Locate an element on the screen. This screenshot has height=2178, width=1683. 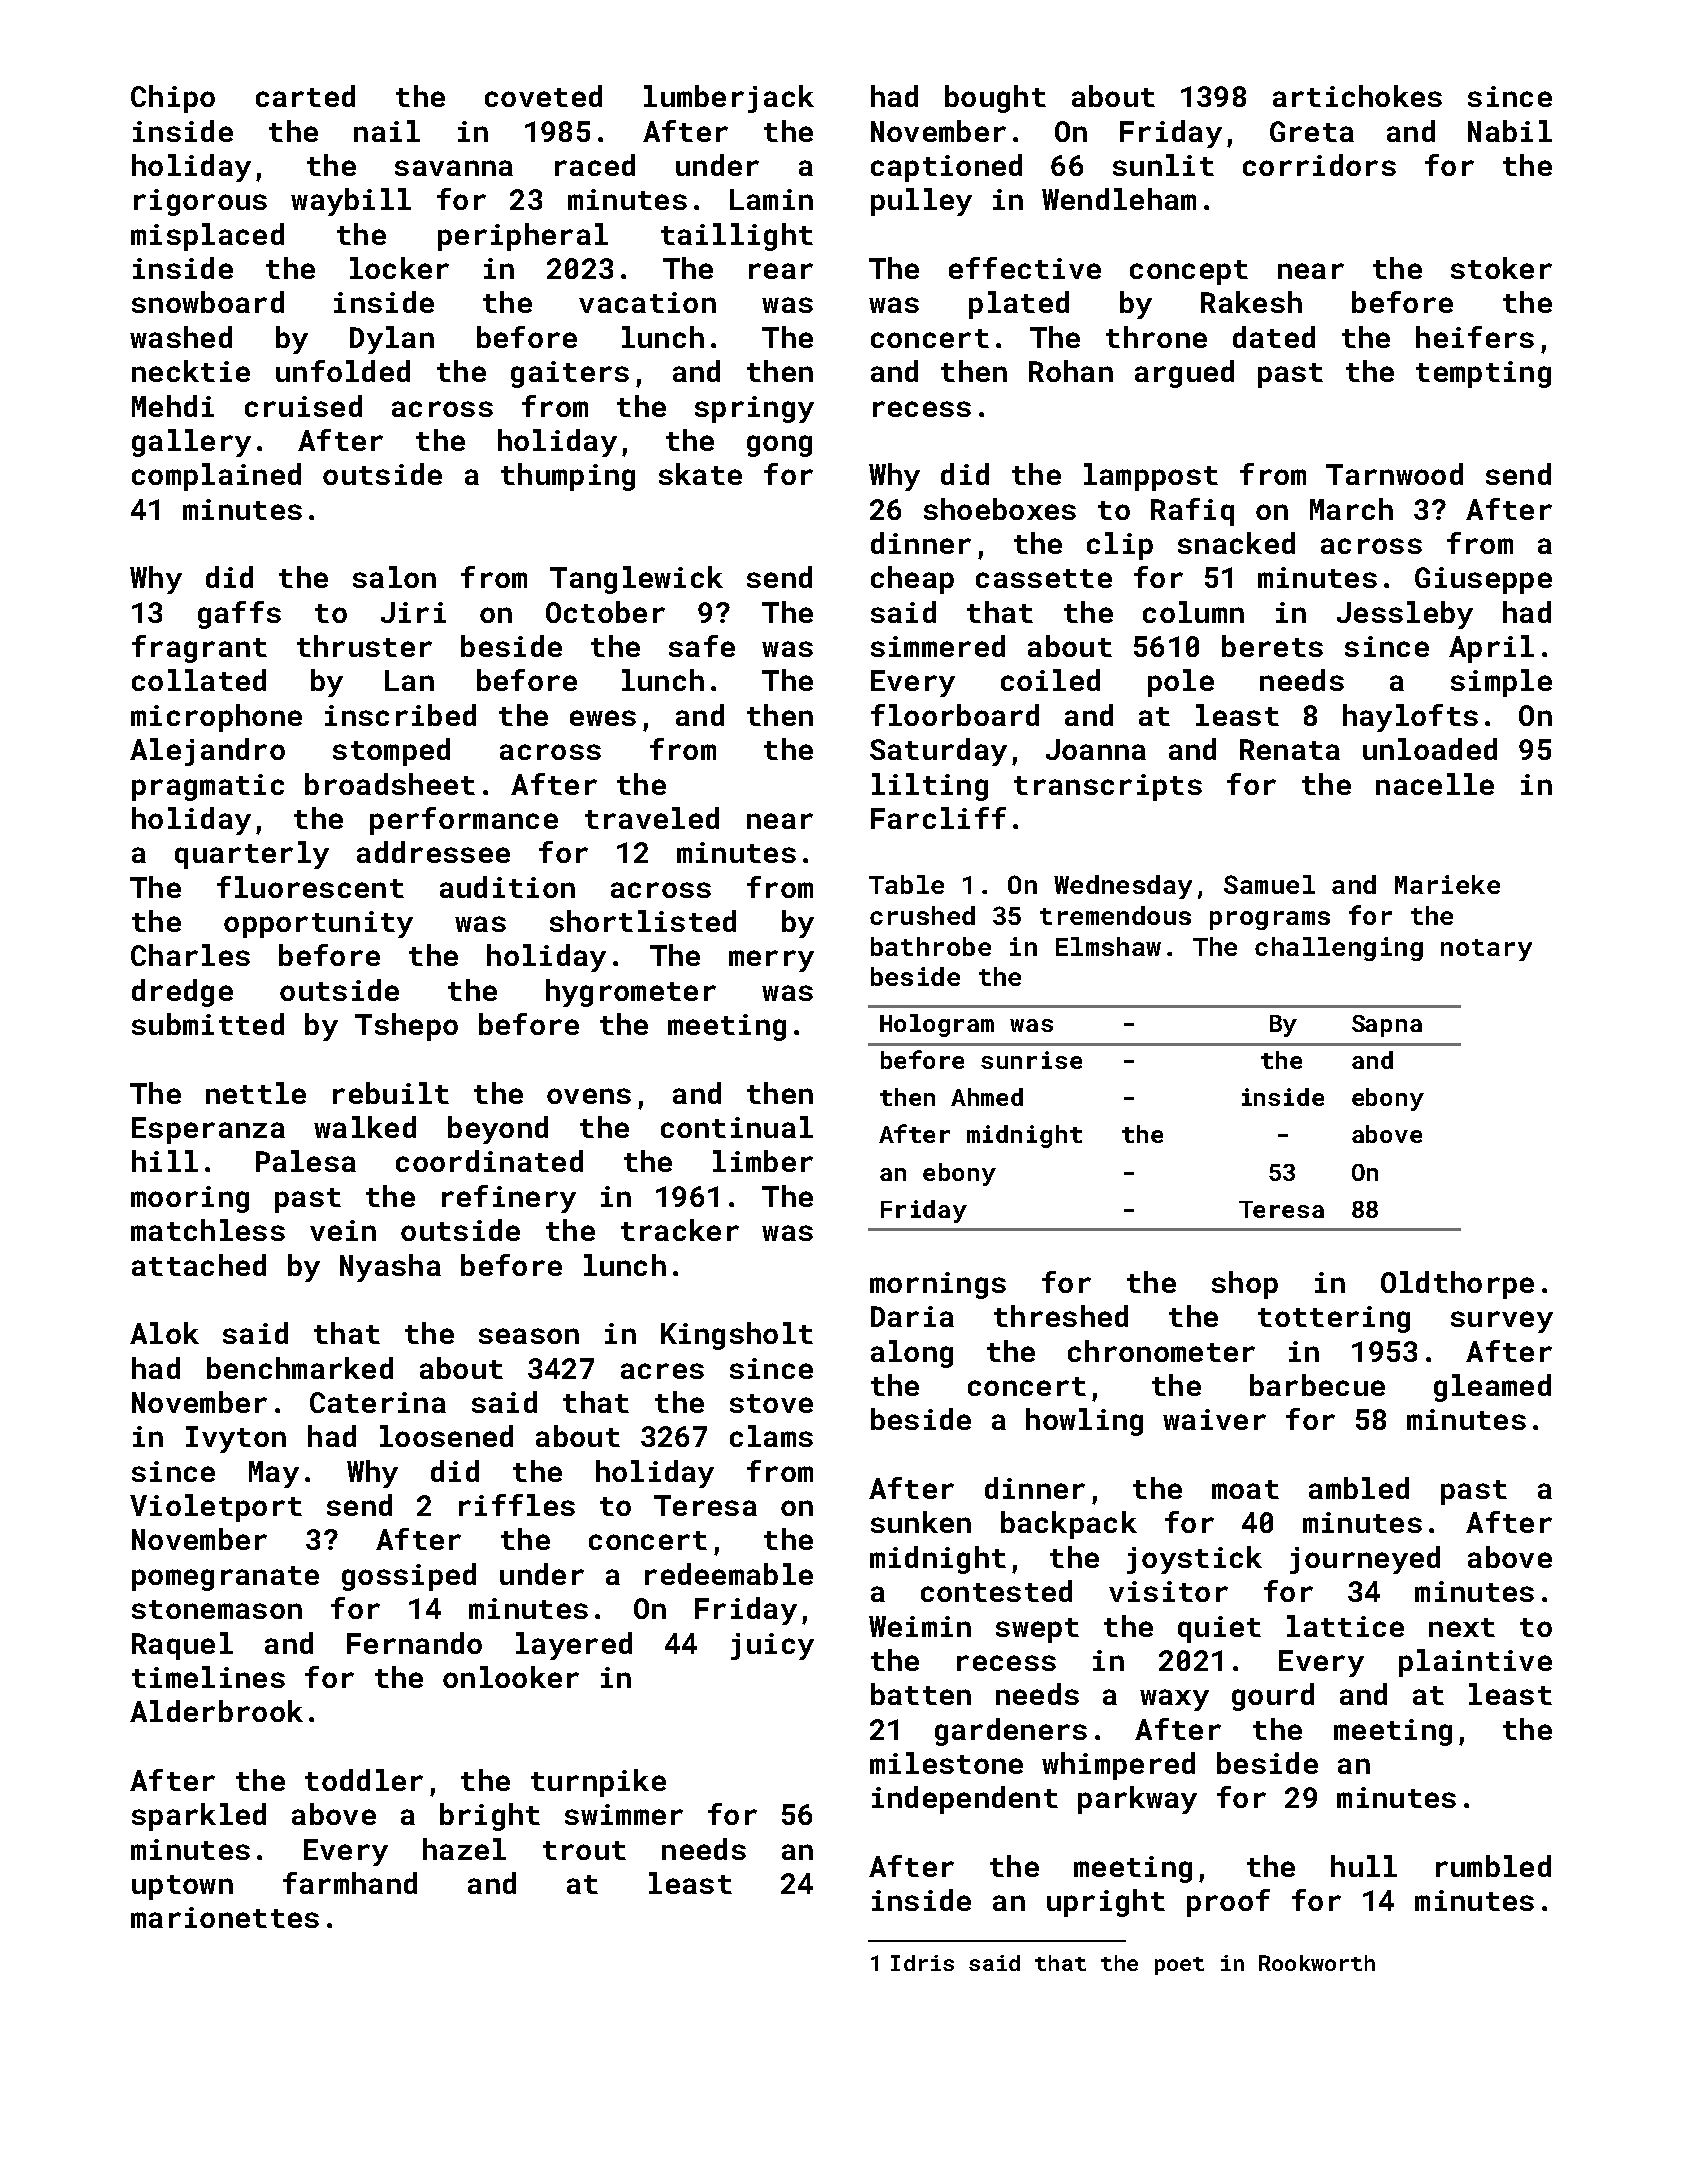
marionettes is located at coordinates (225, 1917).
